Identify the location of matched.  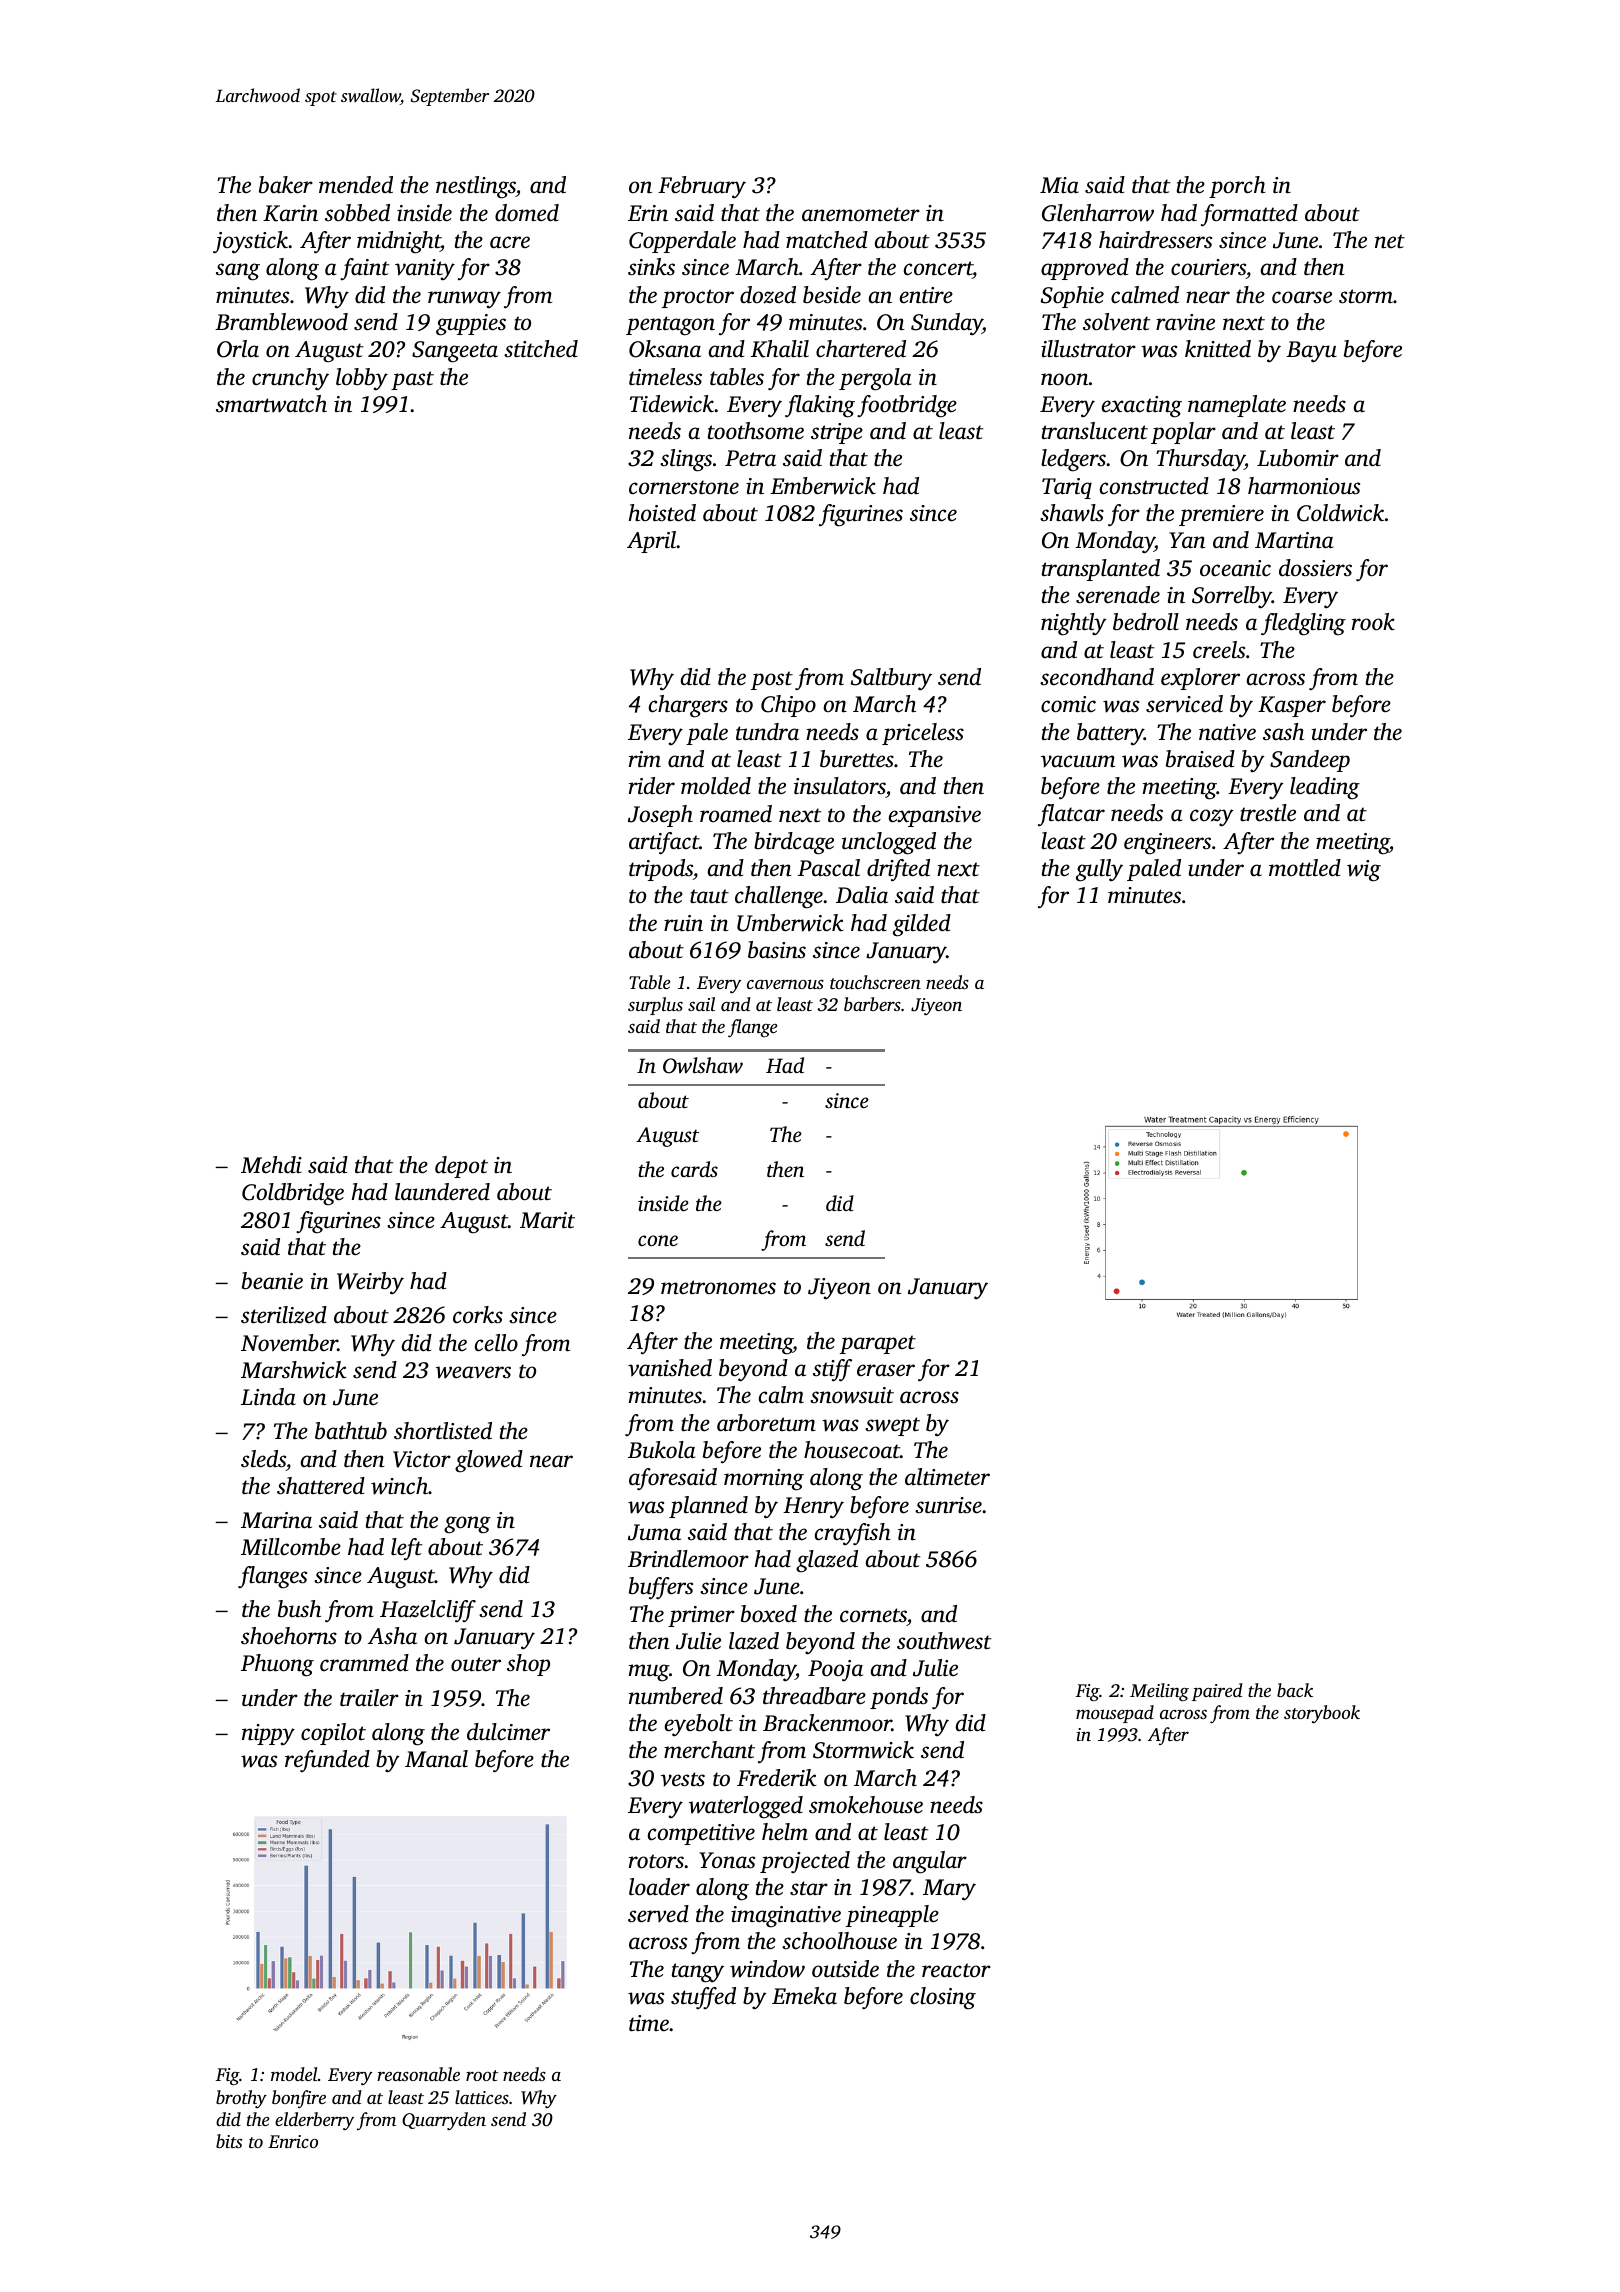
(827, 240).
